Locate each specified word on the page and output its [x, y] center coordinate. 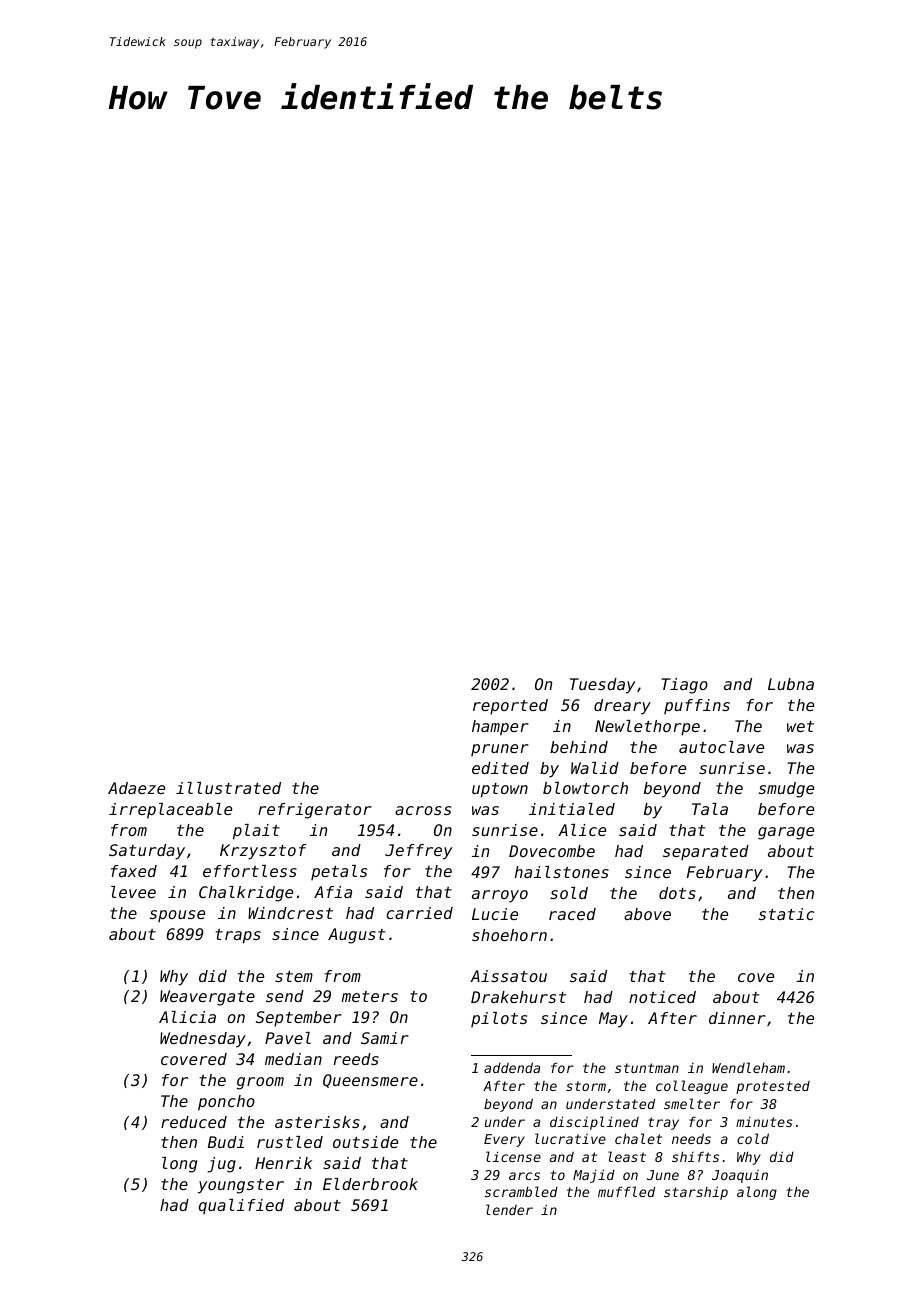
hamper [500, 728]
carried [419, 913]
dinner [737, 1018]
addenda [512, 1067]
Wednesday [203, 1040]
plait [256, 832]
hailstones [562, 872]
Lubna [791, 684]
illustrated [228, 788]
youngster [241, 1186]
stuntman [647, 1068]
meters [369, 996]
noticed [662, 997]
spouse [177, 916]
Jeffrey [418, 852]
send [285, 996]
